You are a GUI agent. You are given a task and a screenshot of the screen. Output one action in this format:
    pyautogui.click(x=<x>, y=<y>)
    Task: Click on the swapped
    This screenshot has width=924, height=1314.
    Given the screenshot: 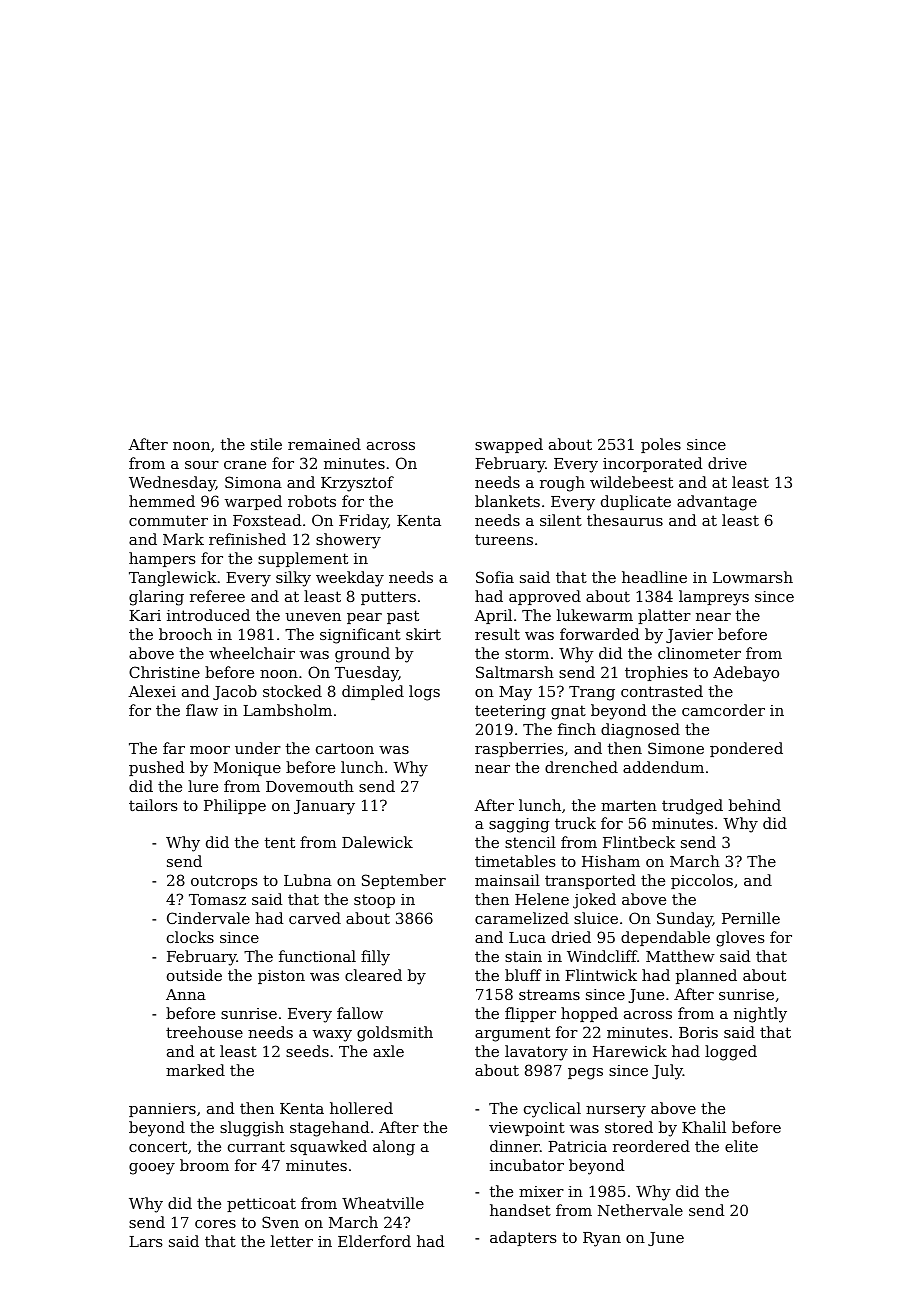 What is the action you would take?
    pyautogui.click(x=509, y=445)
